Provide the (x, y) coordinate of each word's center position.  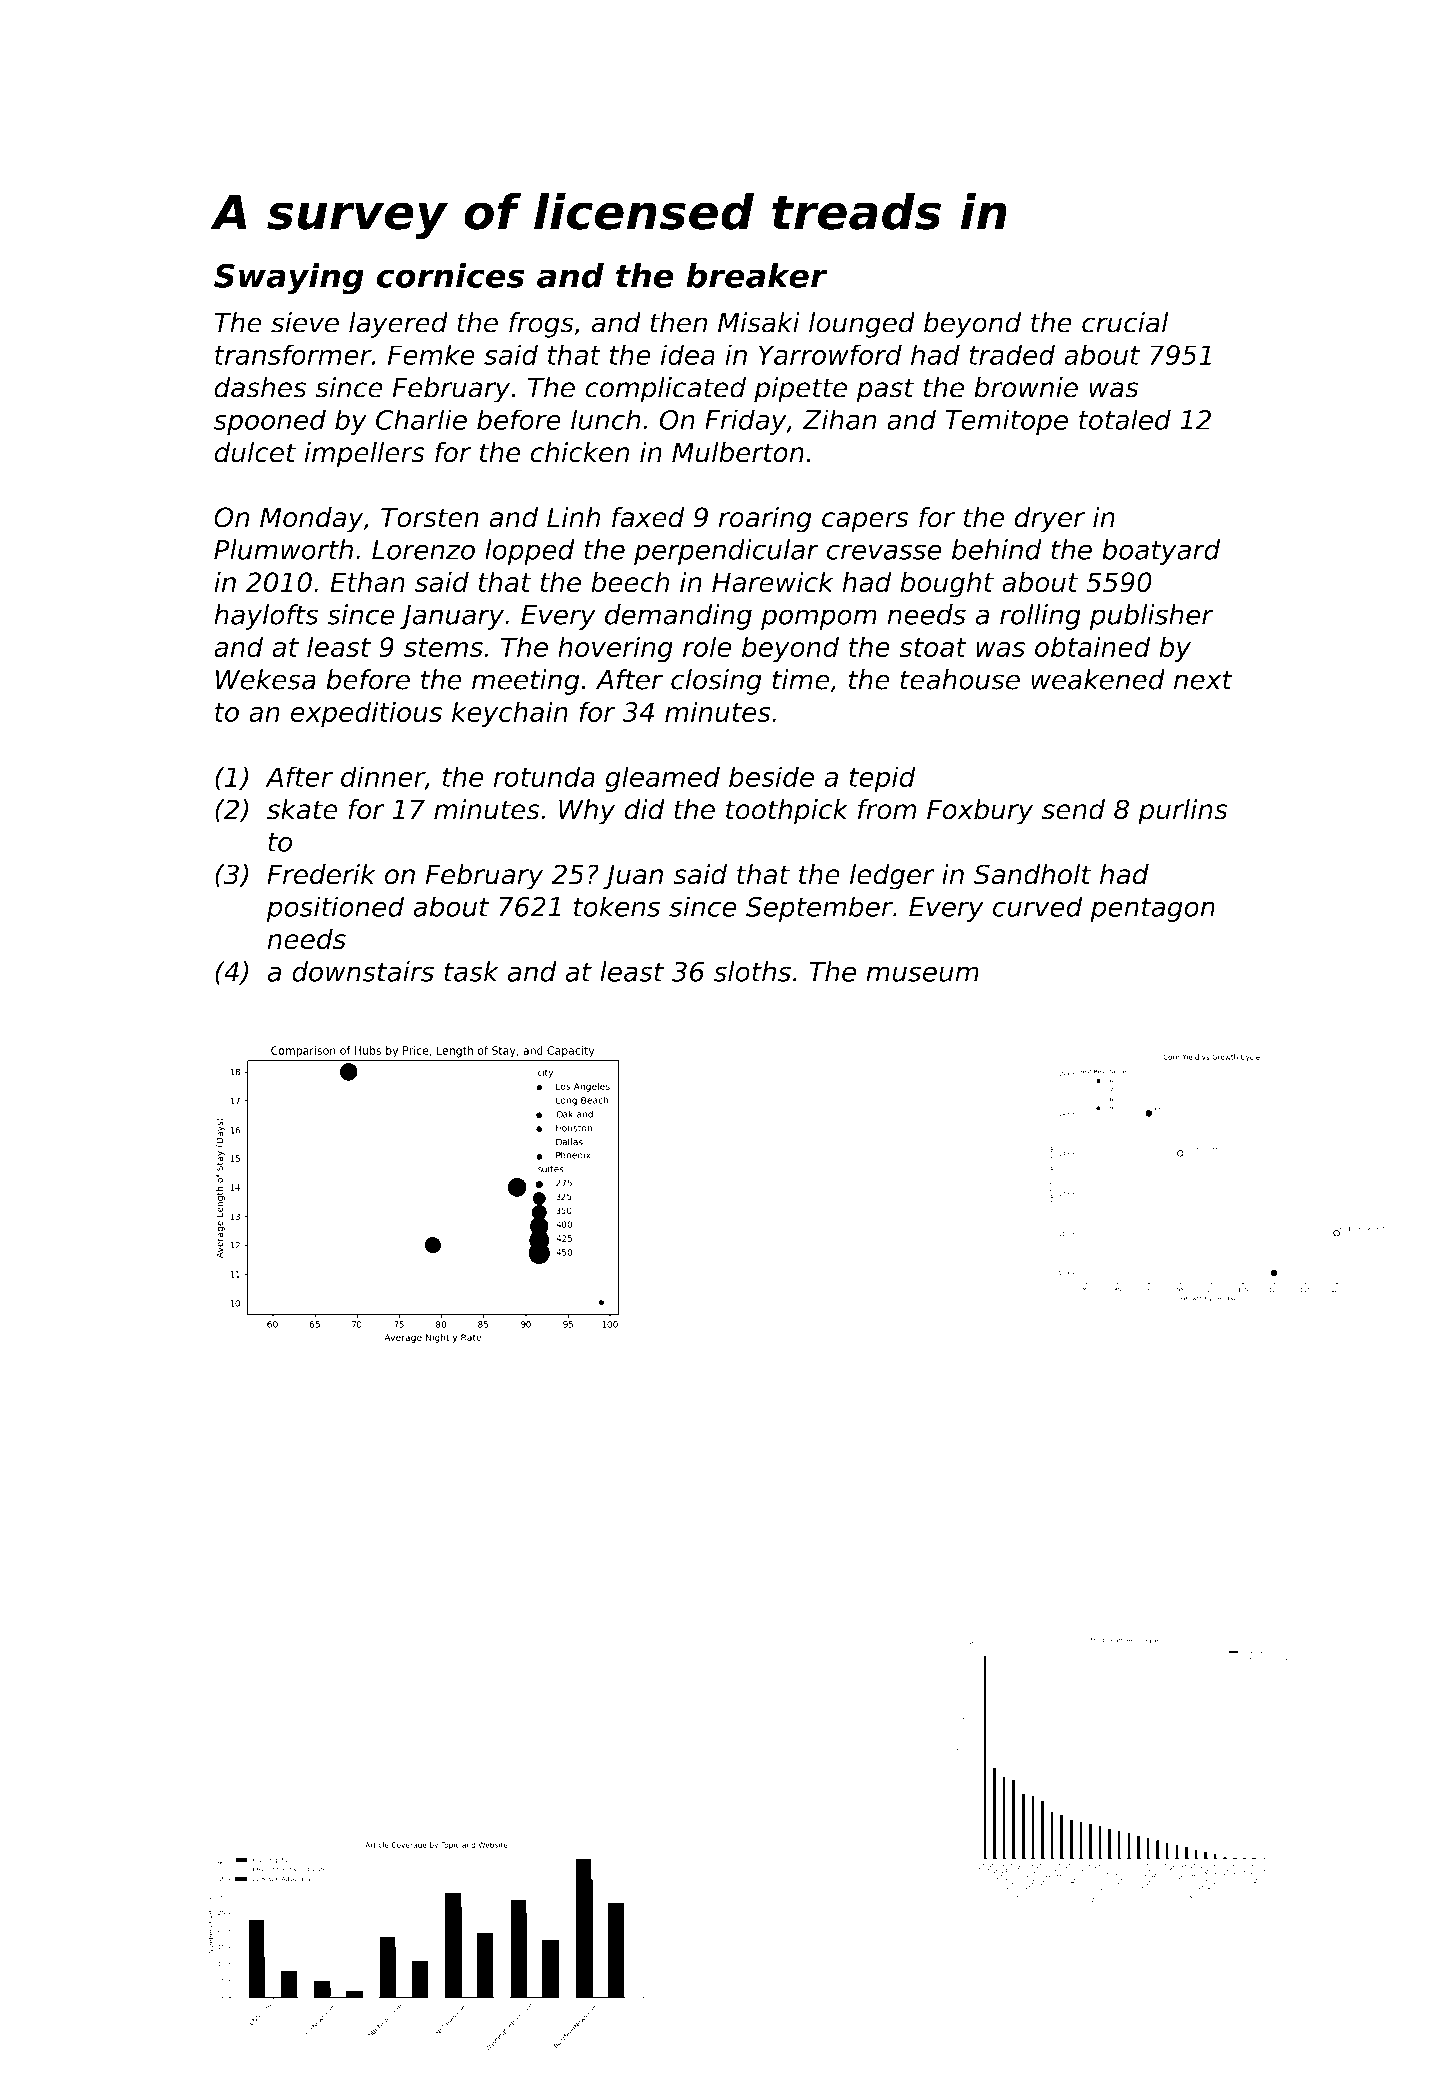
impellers (364, 455)
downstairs (363, 971)
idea (688, 354)
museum (922, 974)
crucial (1125, 322)
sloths (752, 971)
